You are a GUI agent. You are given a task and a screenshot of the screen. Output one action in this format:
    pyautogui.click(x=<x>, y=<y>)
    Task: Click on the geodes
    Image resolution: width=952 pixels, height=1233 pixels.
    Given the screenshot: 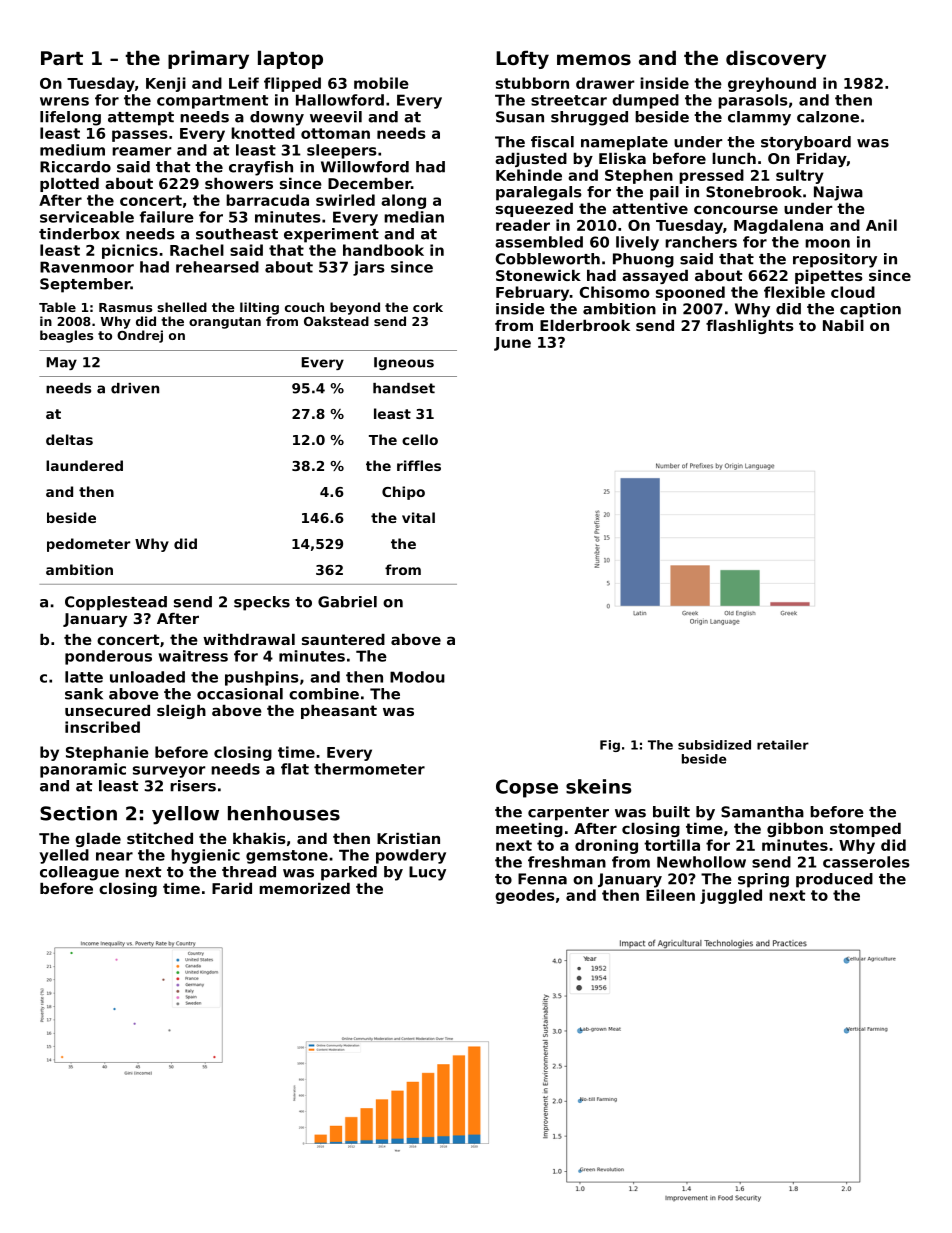 What is the action you would take?
    pyautogui.click(x=525, y=896)
